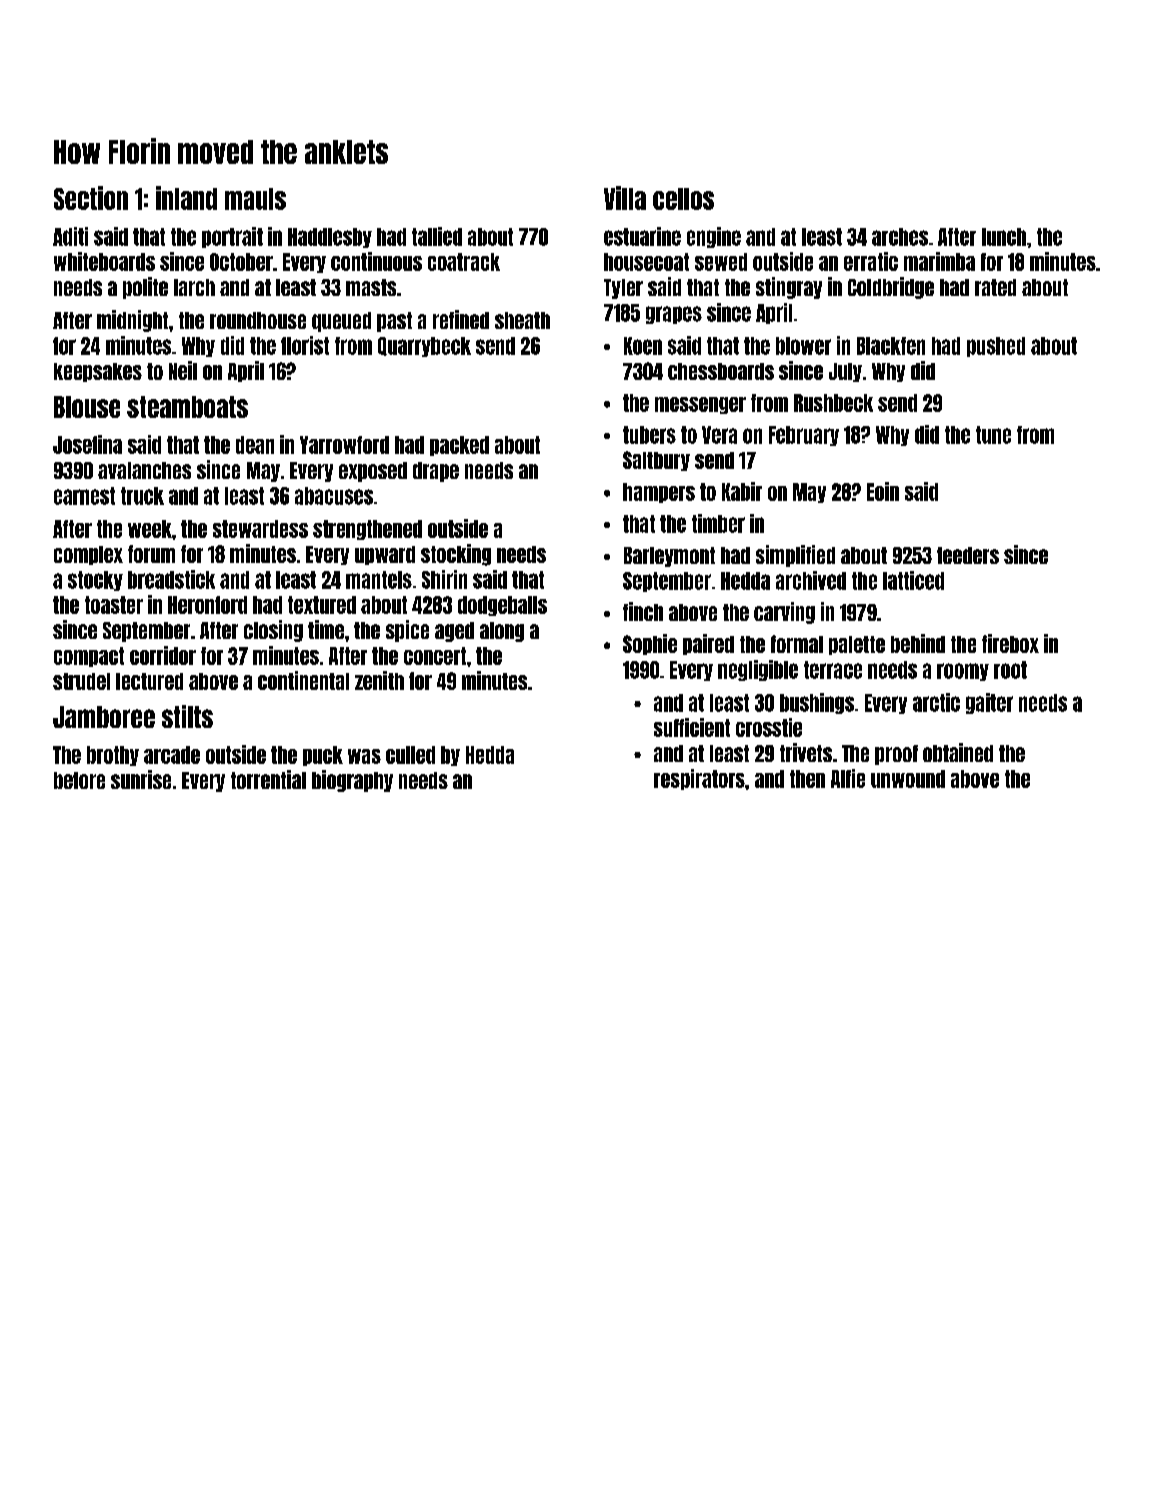 This screenshot has height=1497, width=1157. What do you see at coordinates (268, 779) in the screenshot?
I see `torrential` at bounding box center [268, 779].
